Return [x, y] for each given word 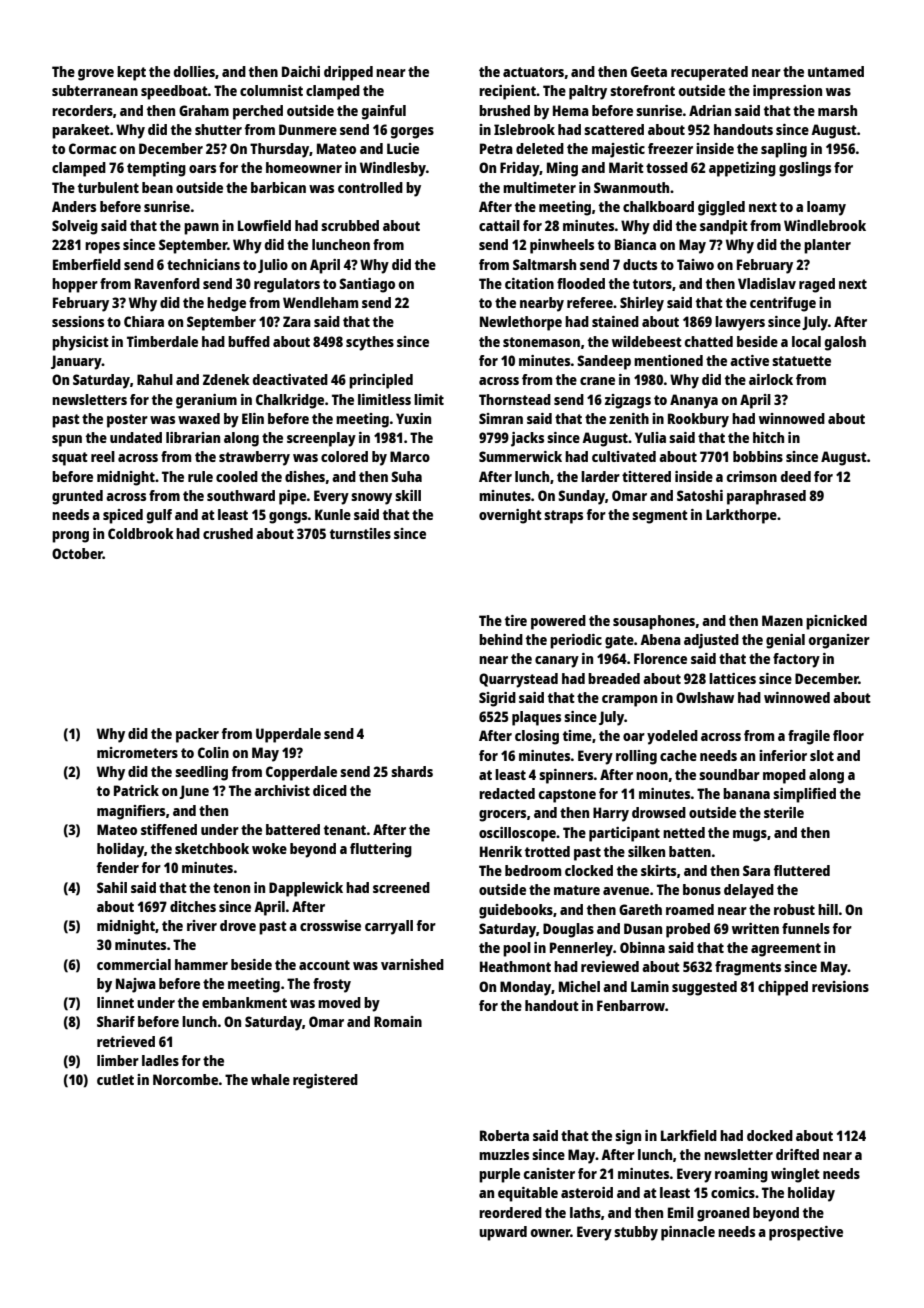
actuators [533, 72]
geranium [206, 401]
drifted [797, 1154]
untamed [836, 71]
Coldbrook [141, 533]
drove [238, 925]
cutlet [115, 1079]
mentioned [668, 360]
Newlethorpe [521, 323]
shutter [218, 129]
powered [558, 622]
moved [339, 1002]
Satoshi [700, 495]
